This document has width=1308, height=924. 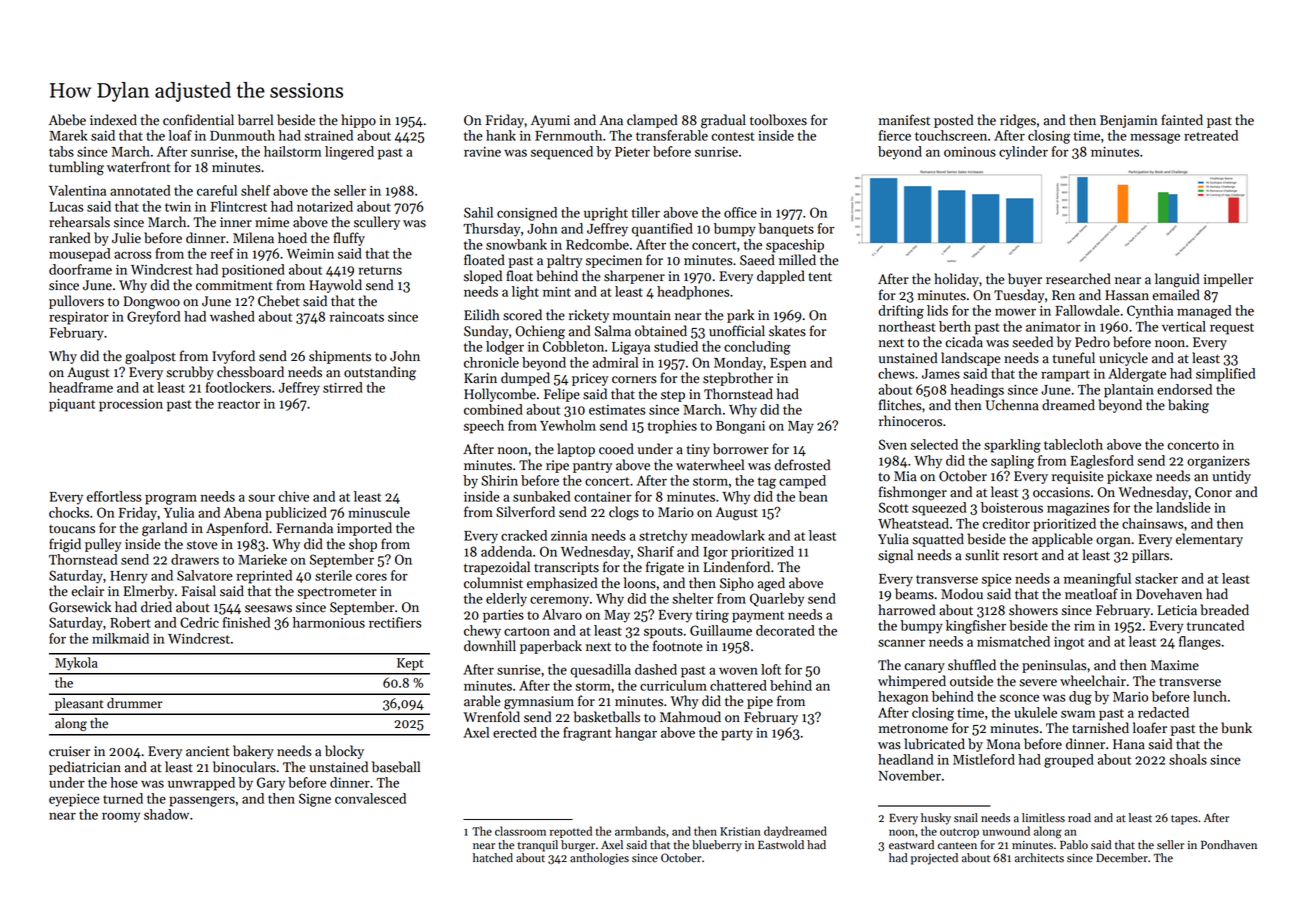 I want to click on retreated, so click(x=1211, y=135).
